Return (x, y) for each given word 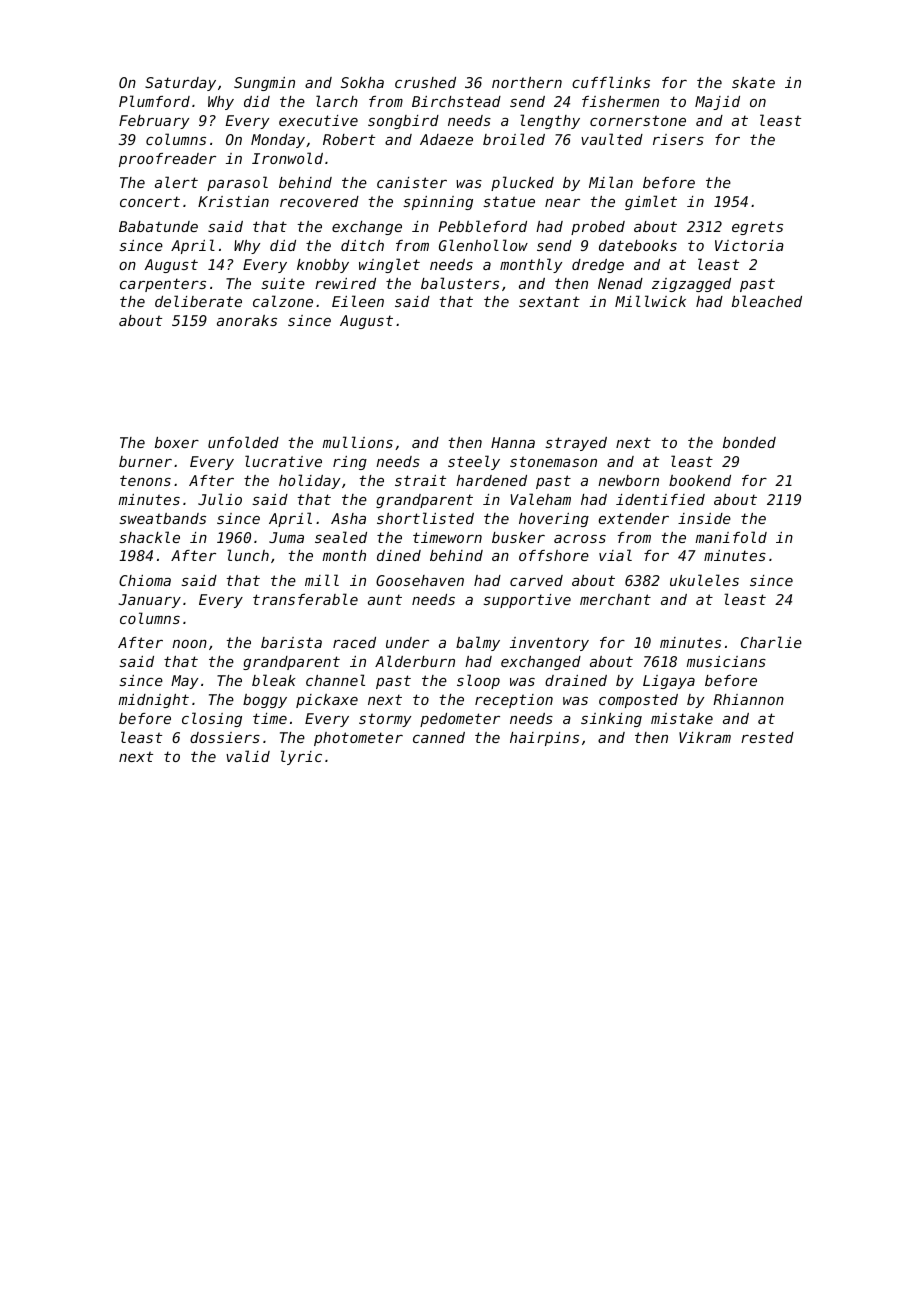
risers (678, 139)
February (154, 122)
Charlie (771, 642)
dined (399, 555)
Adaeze (446, 139)
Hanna (513, 442)
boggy (265, 701)
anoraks (247, 320)
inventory (549, 644)
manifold (731, 537)
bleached (767, 301)
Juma (286, 537)
